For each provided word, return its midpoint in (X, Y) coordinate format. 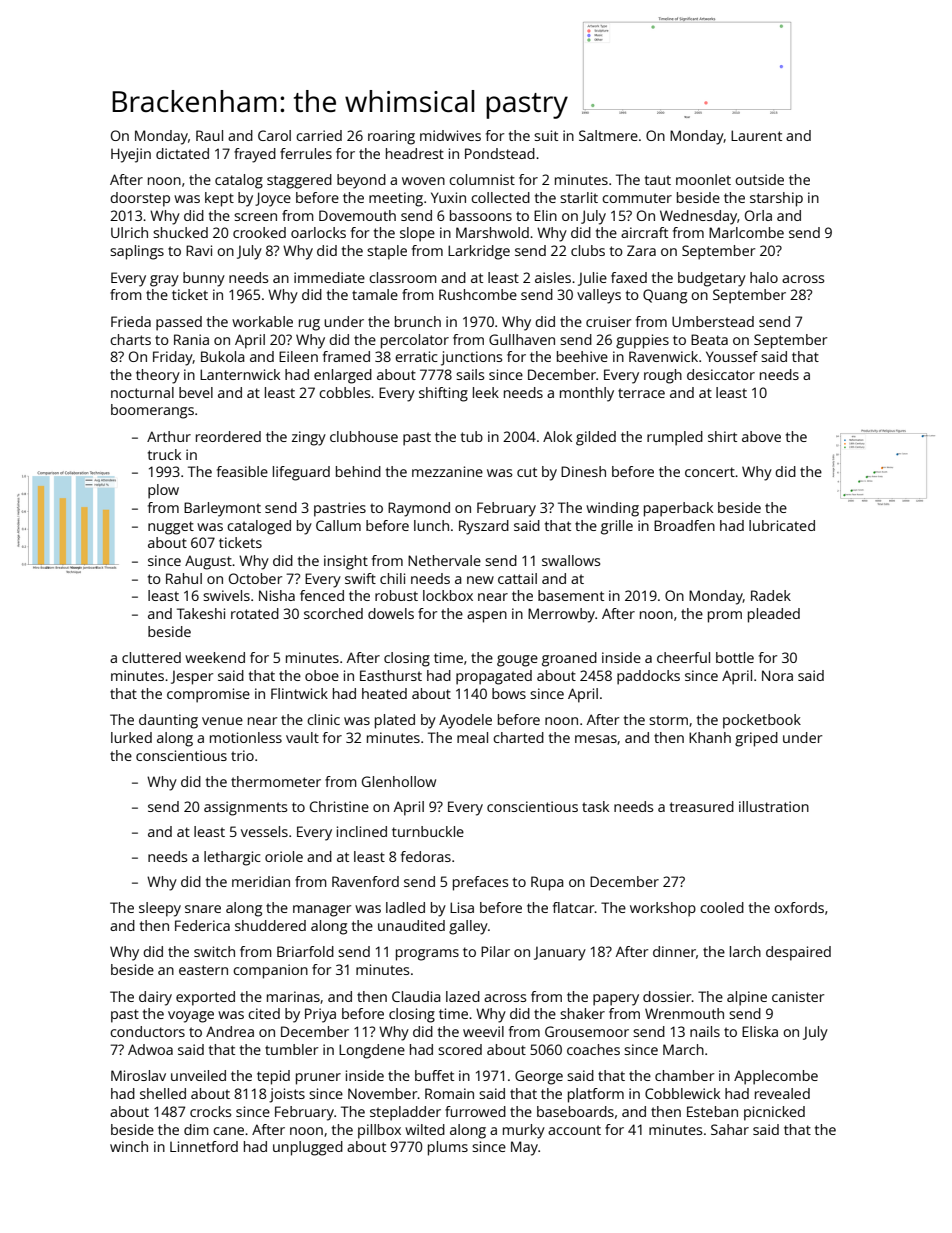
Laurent (756, 135)
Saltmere (608, 135)
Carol (274, 135)
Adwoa (150, 1049)
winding (612, 509)
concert (710, 472)
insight (346, 562)
